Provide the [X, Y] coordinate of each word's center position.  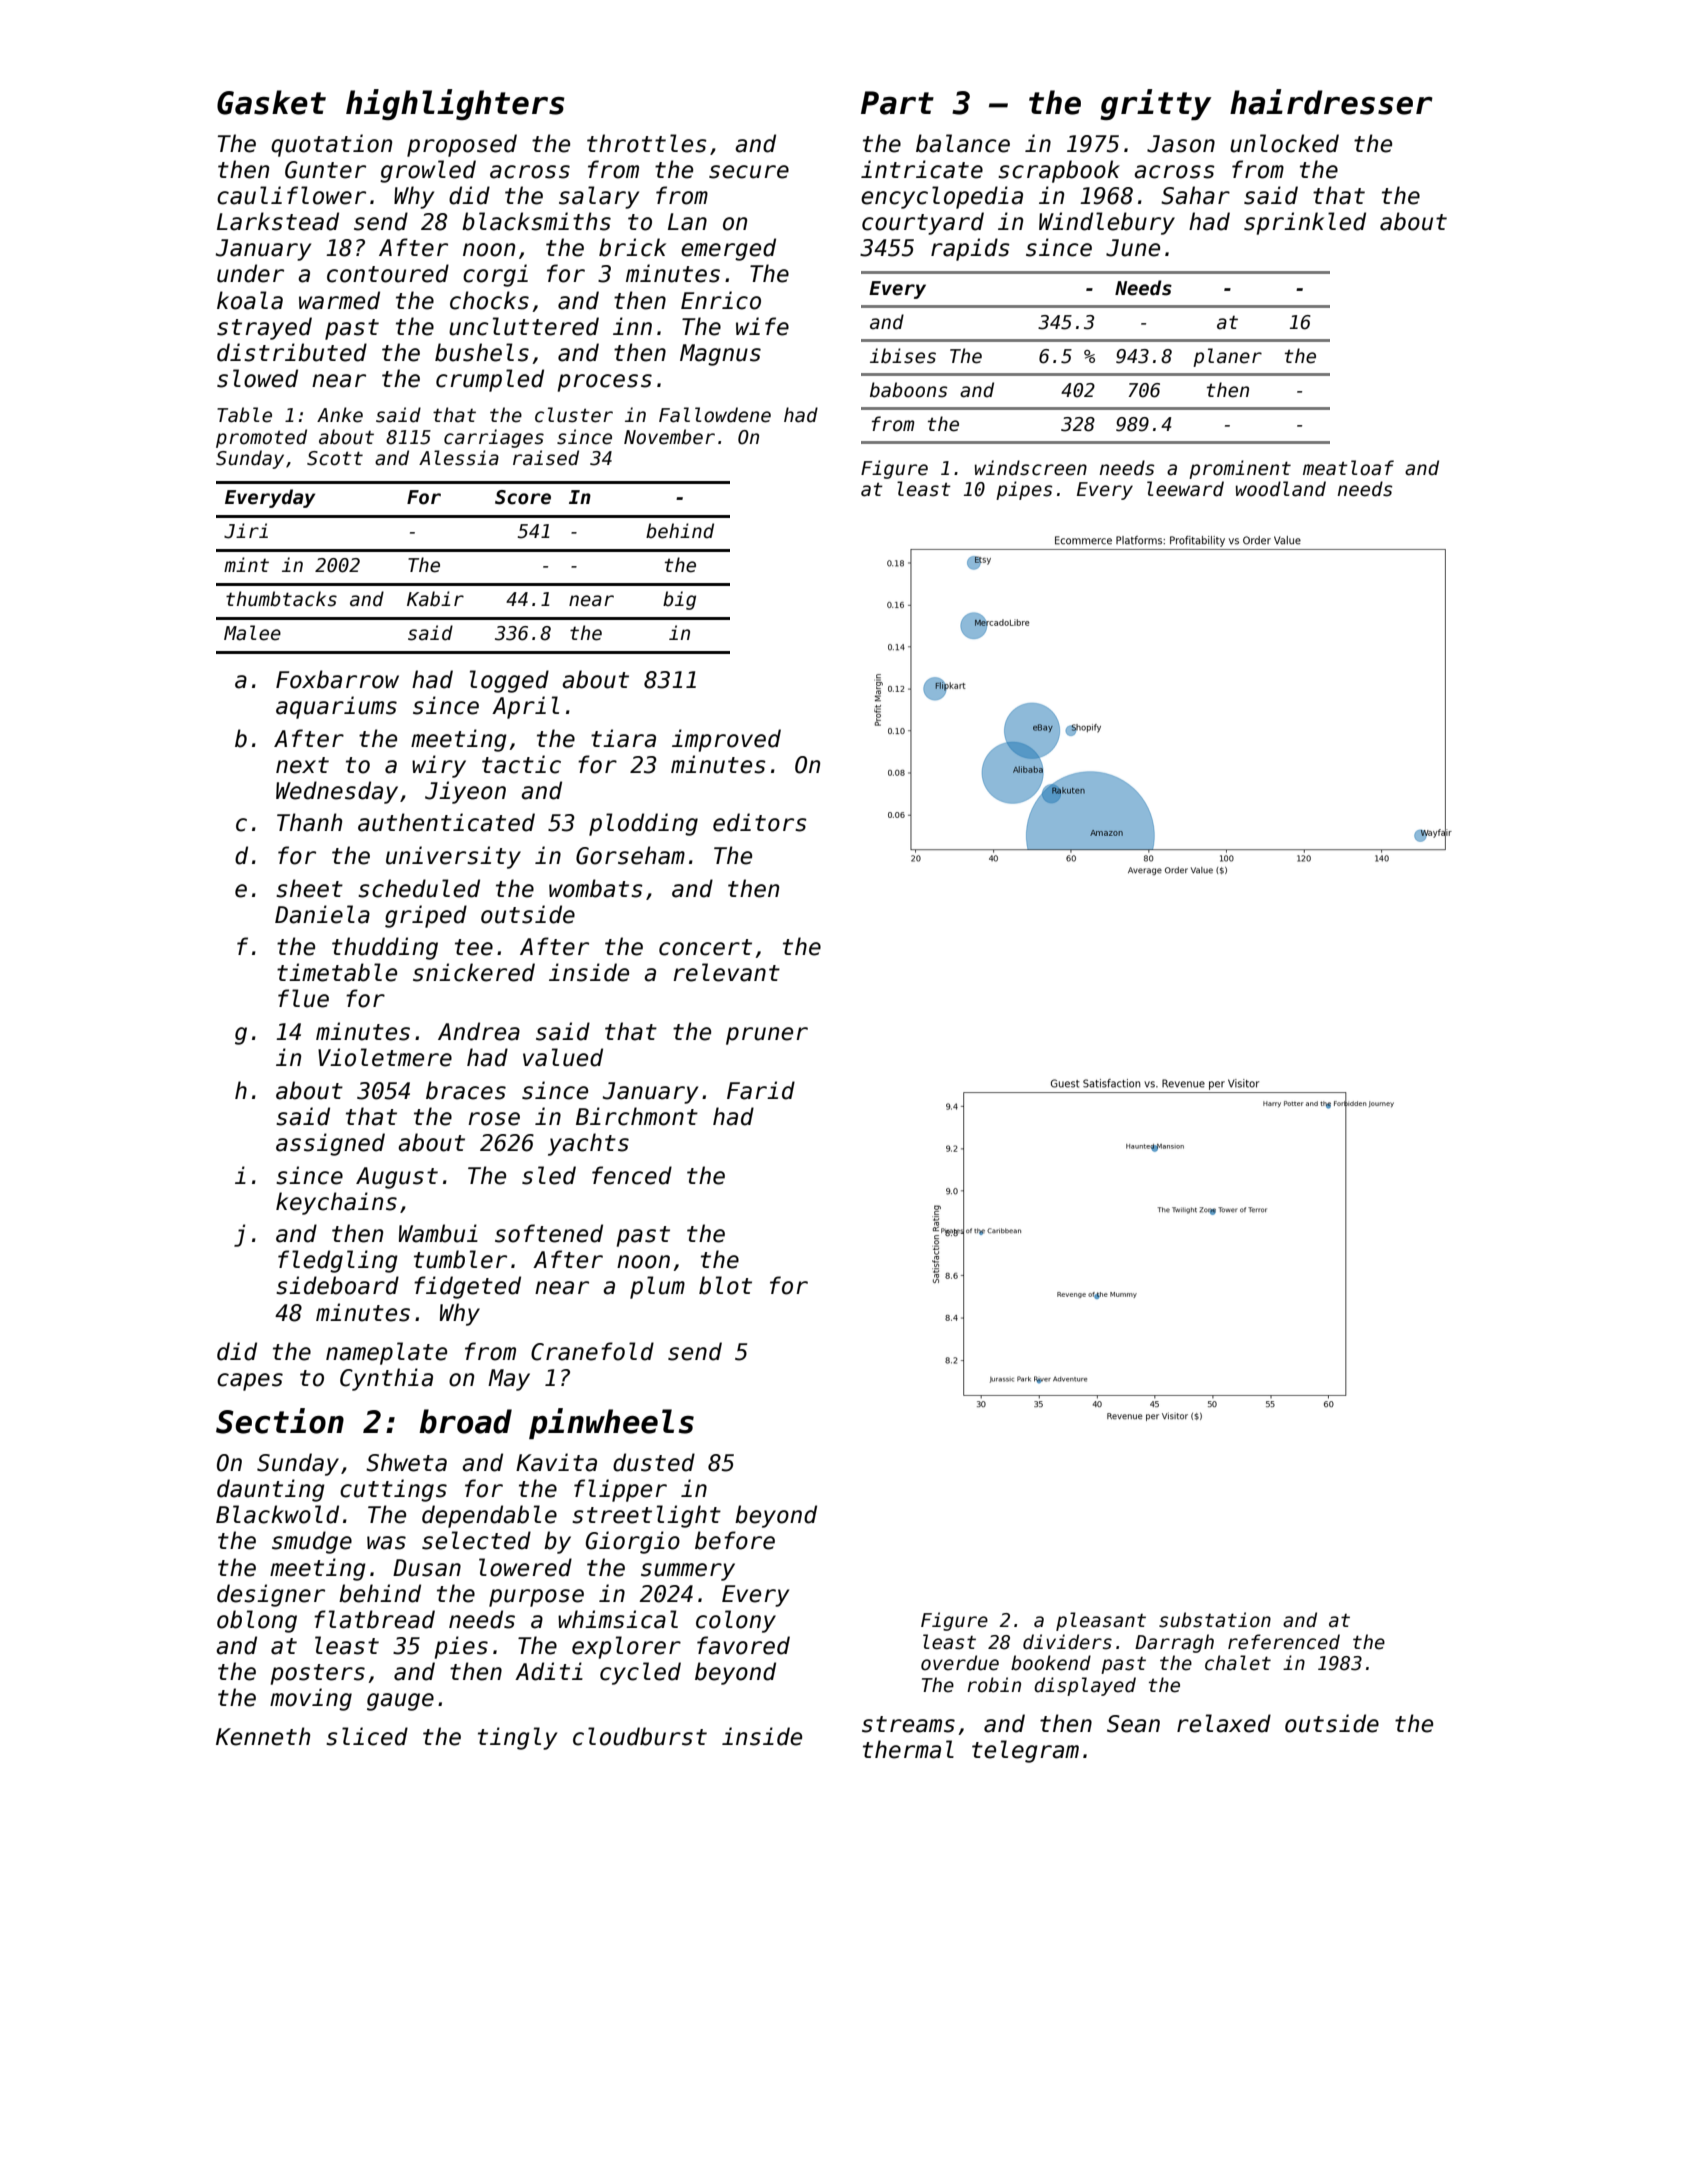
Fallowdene [715, 415]
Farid [761, 1090]
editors [760, 822]
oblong [257, 1621]
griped [426, 916]
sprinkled [1305, 223]
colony [736, 1621]
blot [725, 1285]
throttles [647, 143]
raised [546, 458]
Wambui [438, 1233]
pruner [767, 1036]
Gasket [271, 102]
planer [1227, 357]
